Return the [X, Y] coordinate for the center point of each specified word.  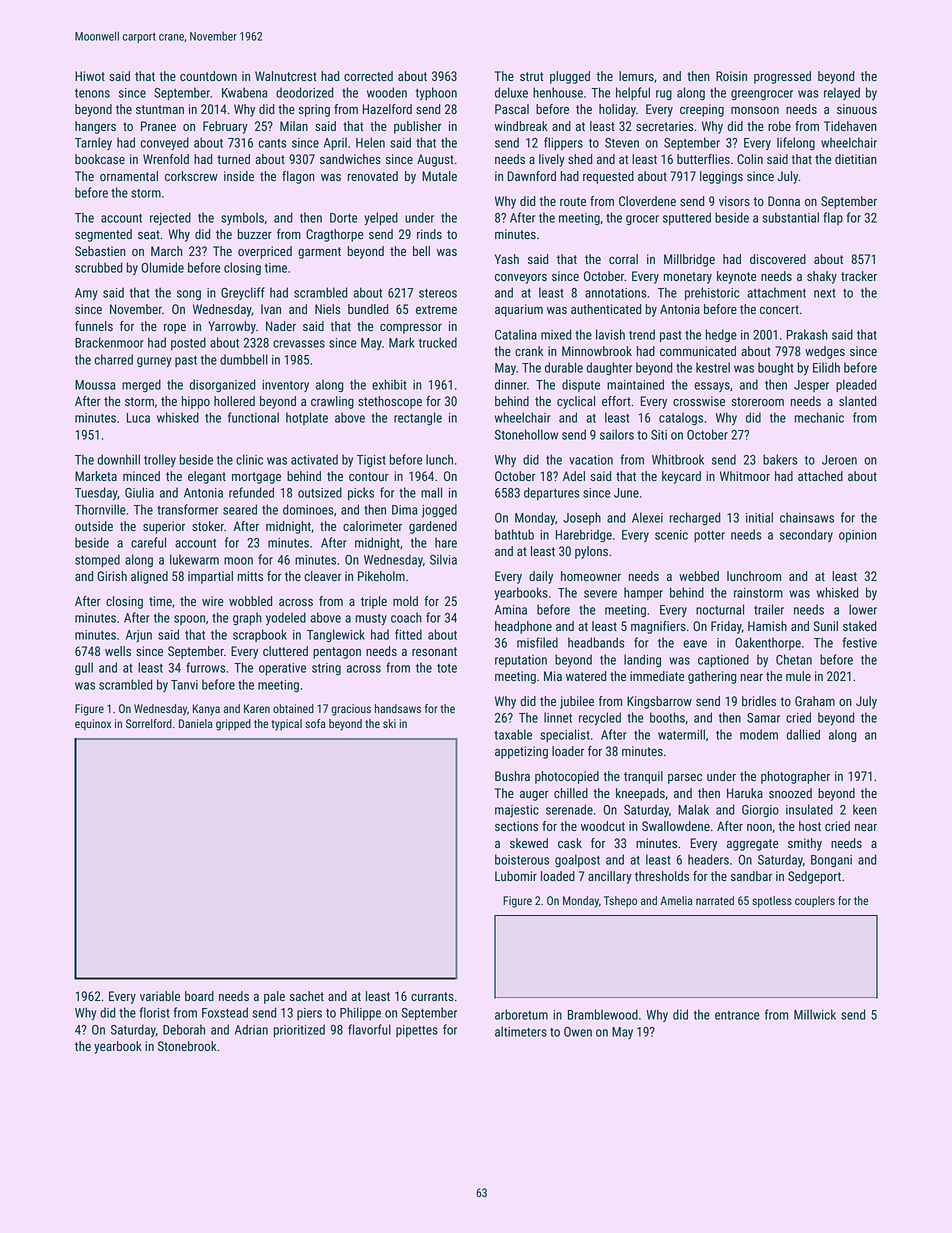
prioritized [299, 1030]
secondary [806, 535]
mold [405, 601]
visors [734, 201]
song [189, 295]
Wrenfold [166, 159]
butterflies [703, 159]
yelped [381, 218]
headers [708, 859]
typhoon [436, 93]
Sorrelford [149, 723]
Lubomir [516, 876]
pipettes [417, 1031]
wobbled [250, 601]
